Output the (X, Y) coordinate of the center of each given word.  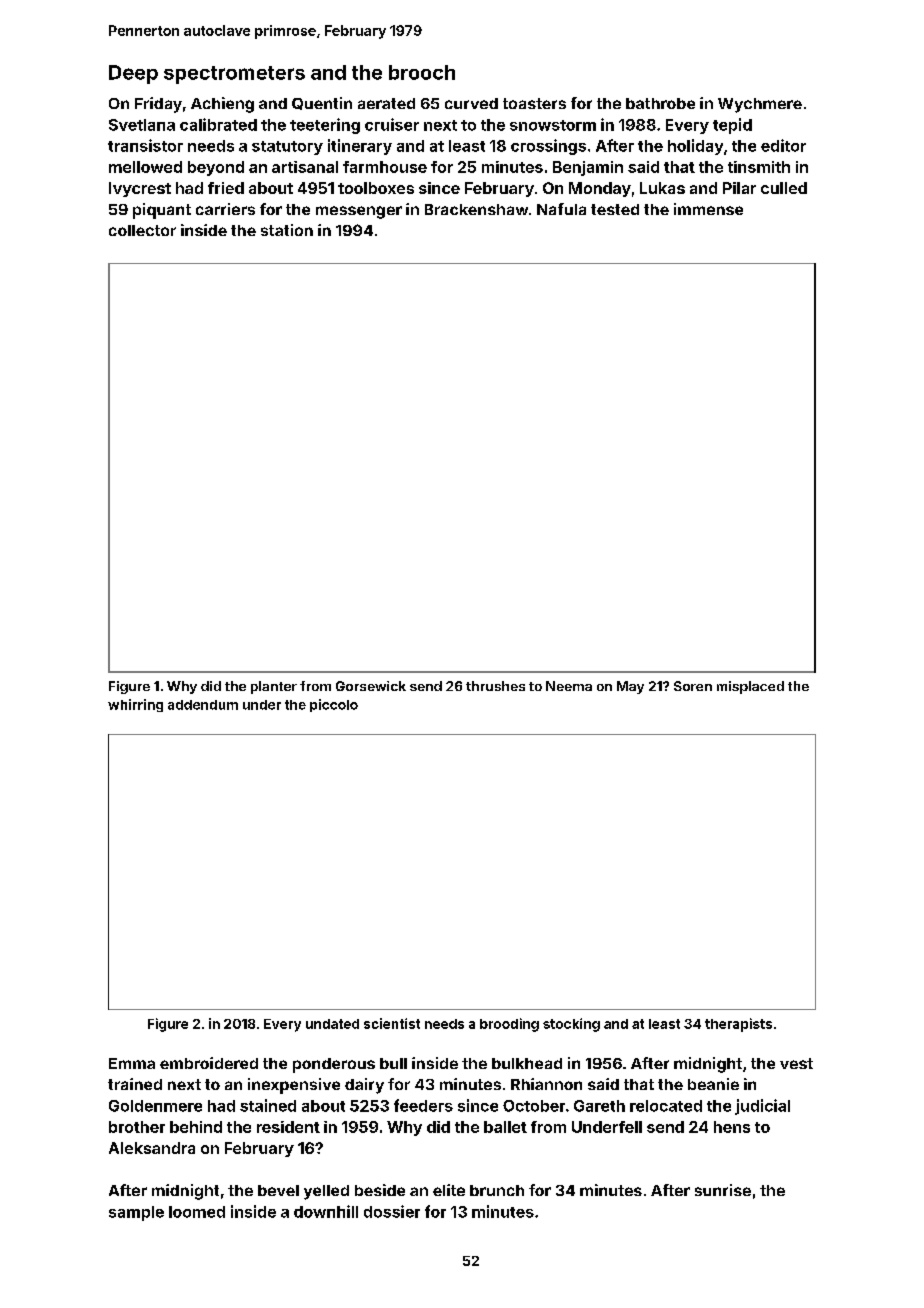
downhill (326, 1211)
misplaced (750, 687)
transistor (145, 145)
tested (615, 209)
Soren (693, 686)
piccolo (334, 705)
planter (274, 687)
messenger (359, 212)
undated (332, 1024)
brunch (497, 1190)
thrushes (495, 686)
